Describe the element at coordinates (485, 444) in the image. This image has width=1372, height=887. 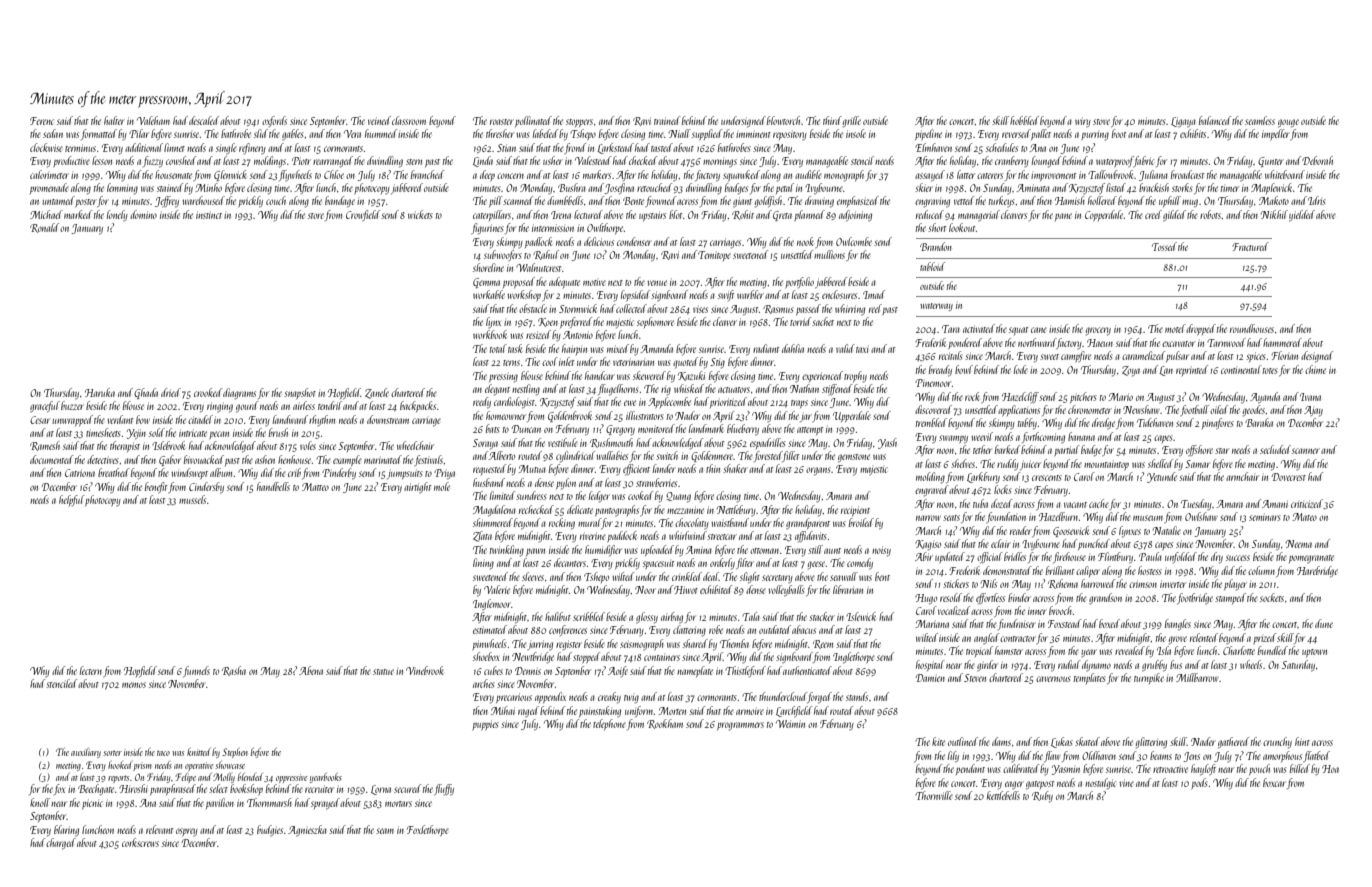
I see `Soraya` at that location.
